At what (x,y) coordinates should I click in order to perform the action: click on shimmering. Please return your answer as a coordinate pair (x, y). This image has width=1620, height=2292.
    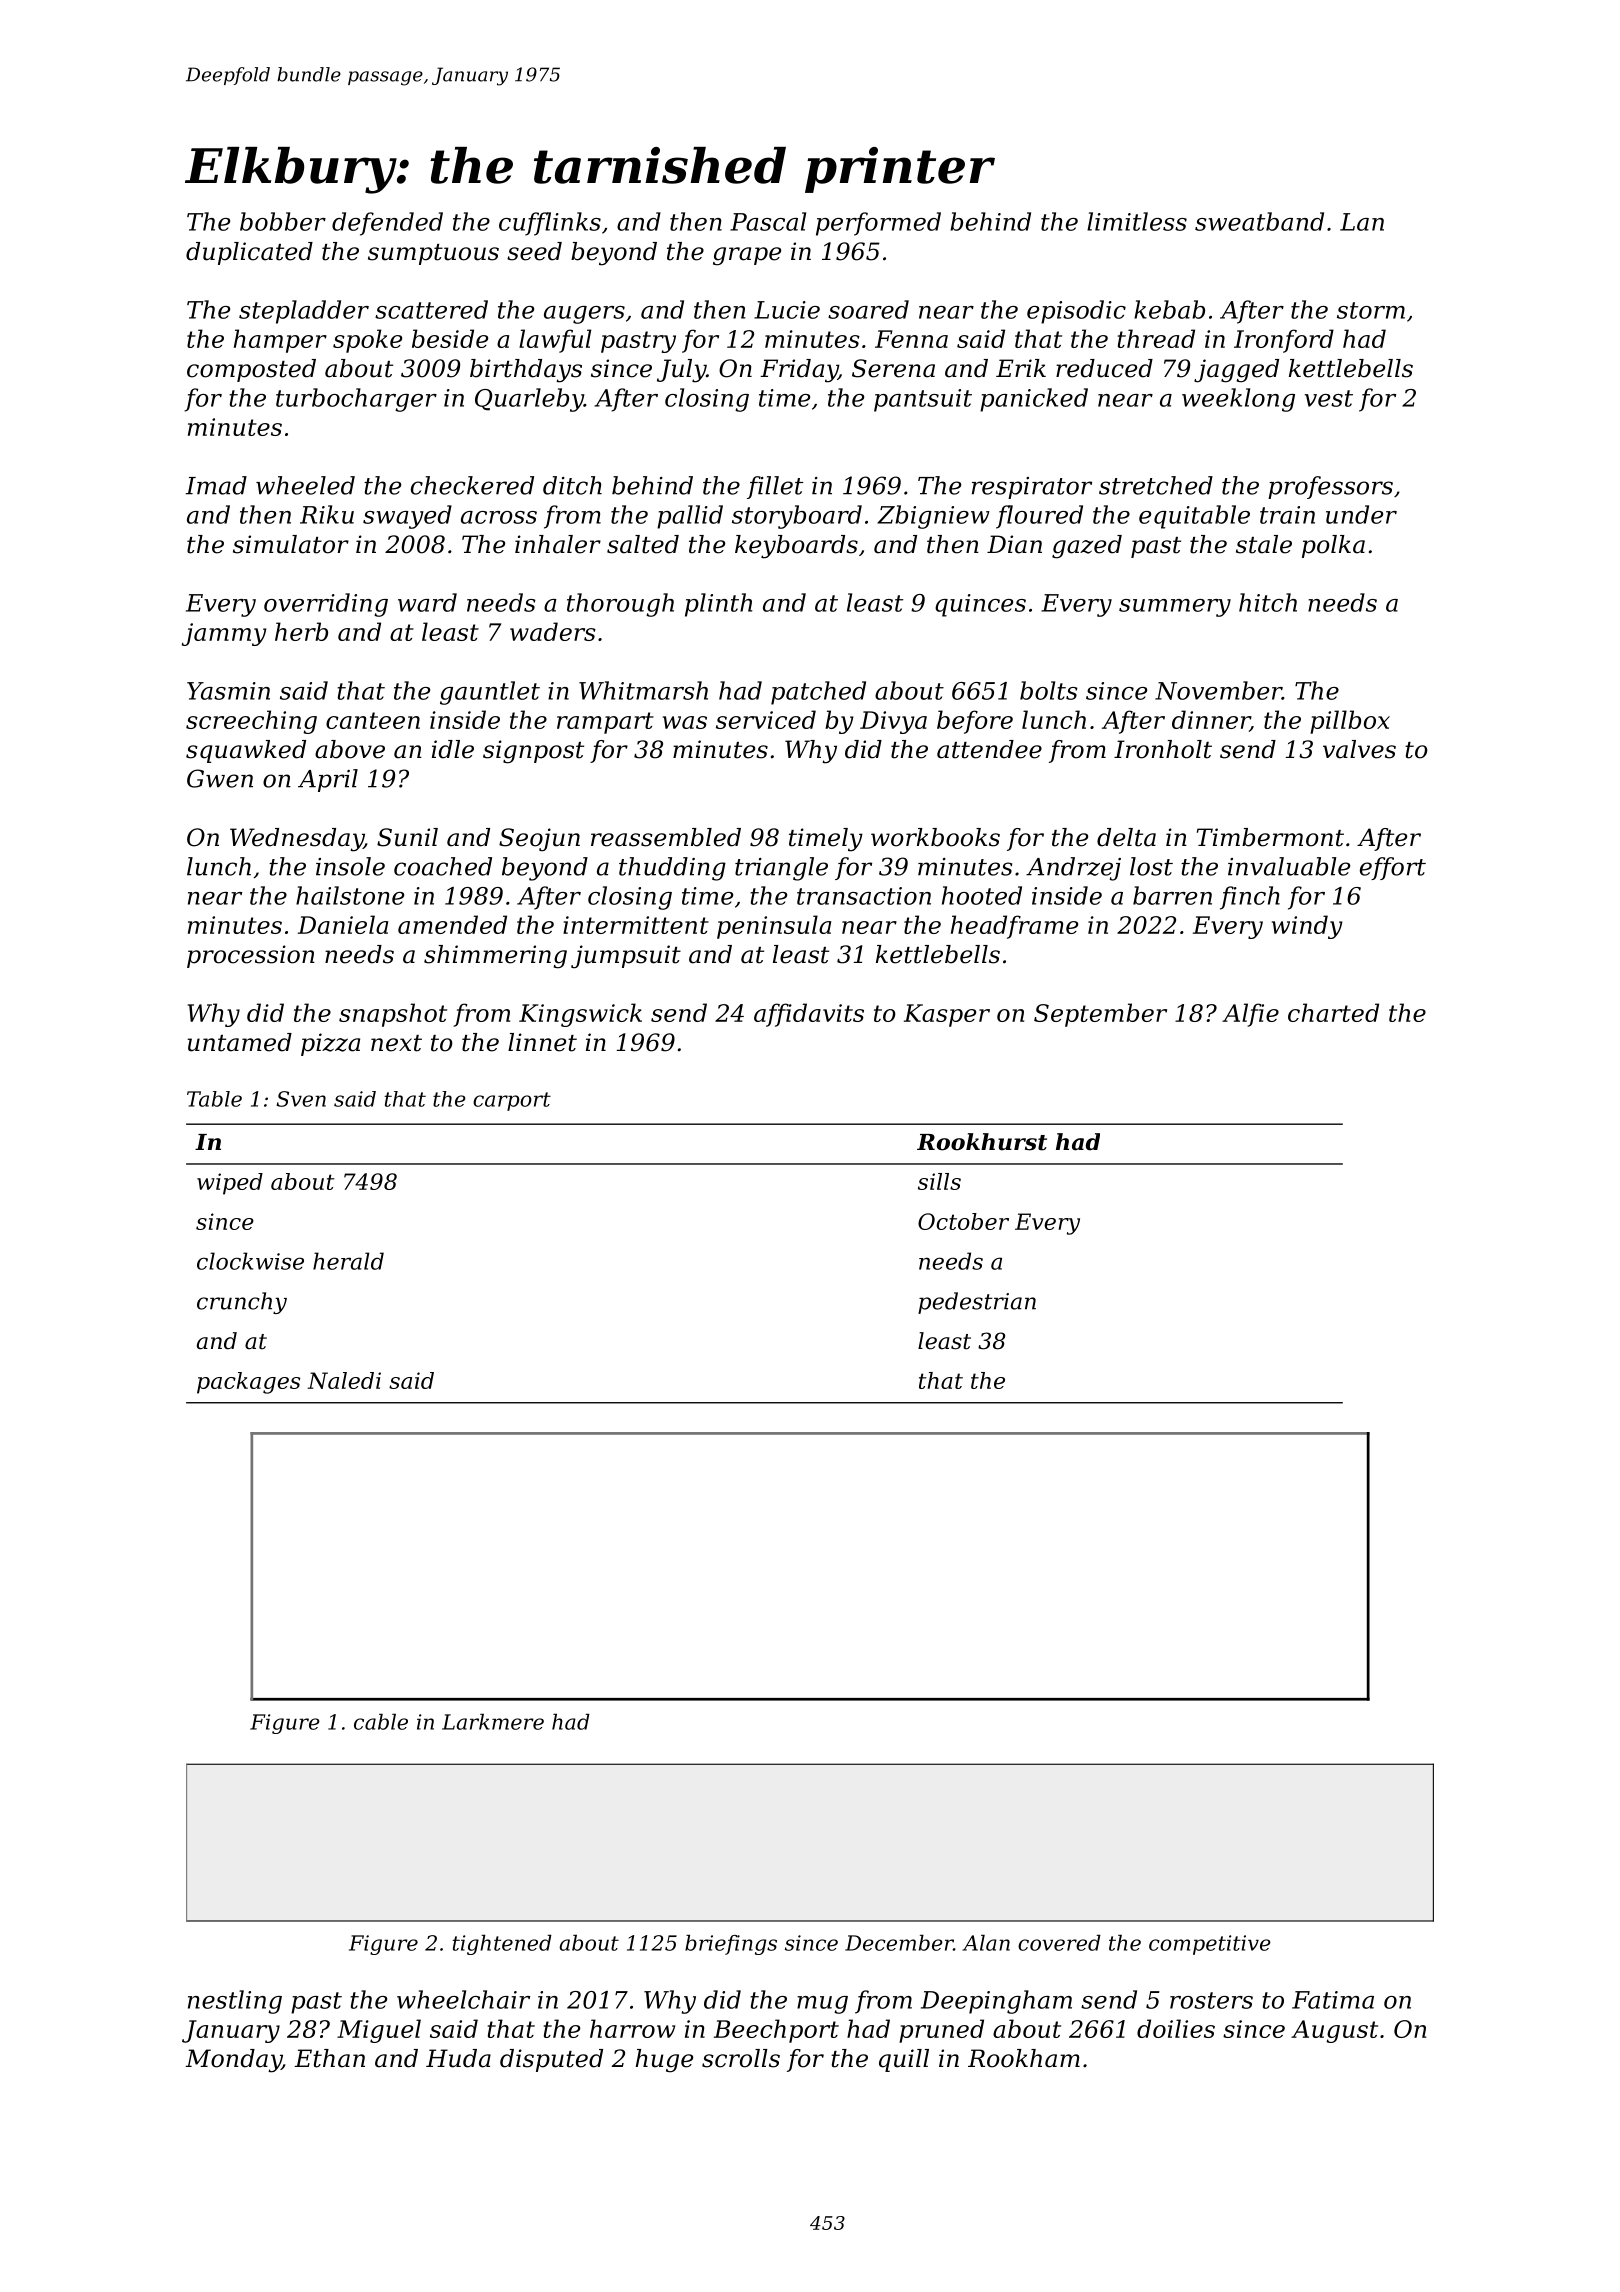
    Looking at the image, I should click on (495, 957).
